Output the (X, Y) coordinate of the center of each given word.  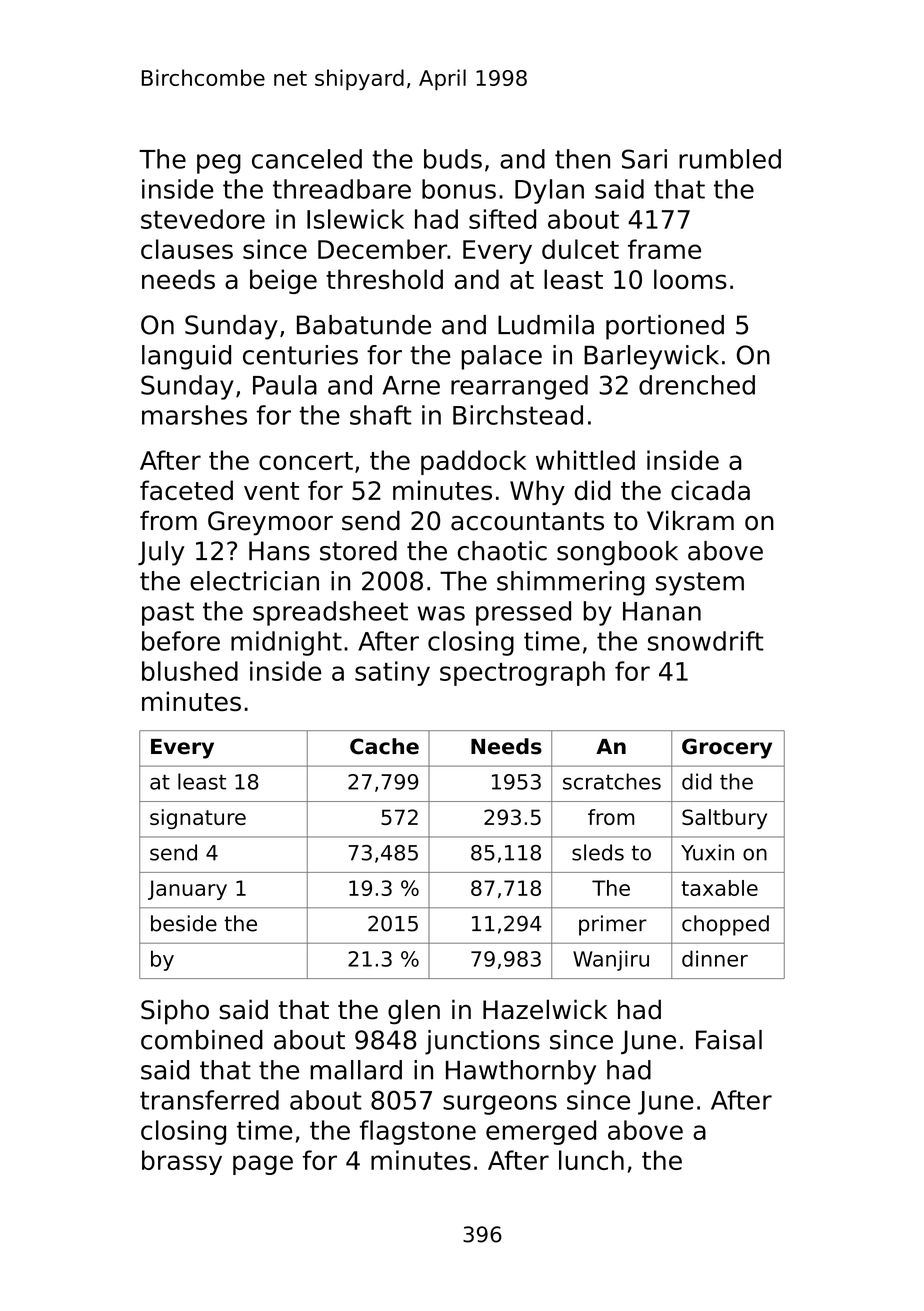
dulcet (580, 249)
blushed (190, 671)
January (187, 890)
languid (186, 357)
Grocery (727, 748)
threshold (384, 279)
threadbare (342, 189)
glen (414, 1012)
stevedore (203, 219)
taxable (719, 888)
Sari (644, 159)
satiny (392, 673)
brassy (182, 1162)
